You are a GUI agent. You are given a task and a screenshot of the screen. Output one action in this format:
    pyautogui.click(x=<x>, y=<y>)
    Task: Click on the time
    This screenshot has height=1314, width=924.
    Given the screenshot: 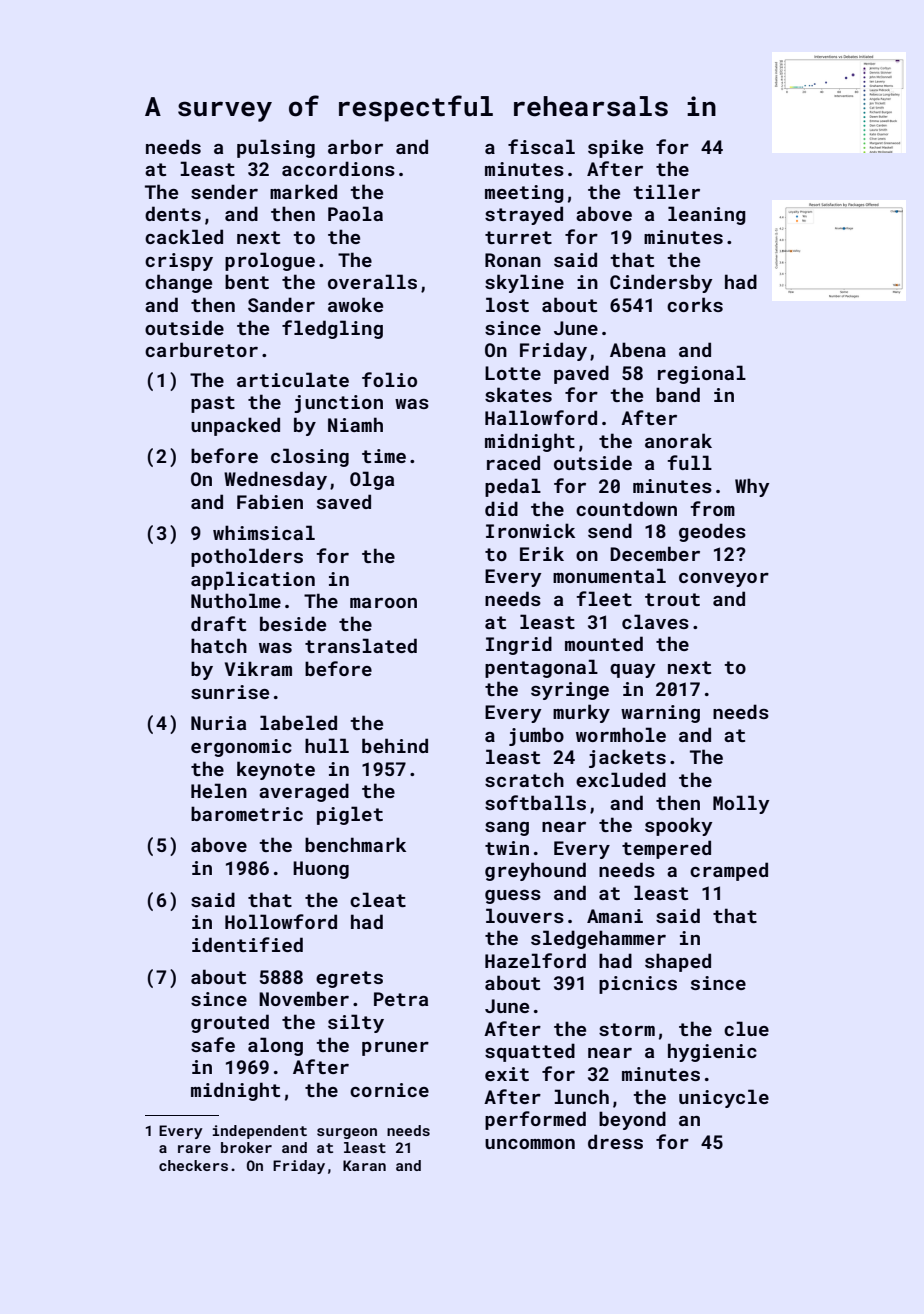 What is the action you would take?
    pyautogui.click(x=384, y=456)
